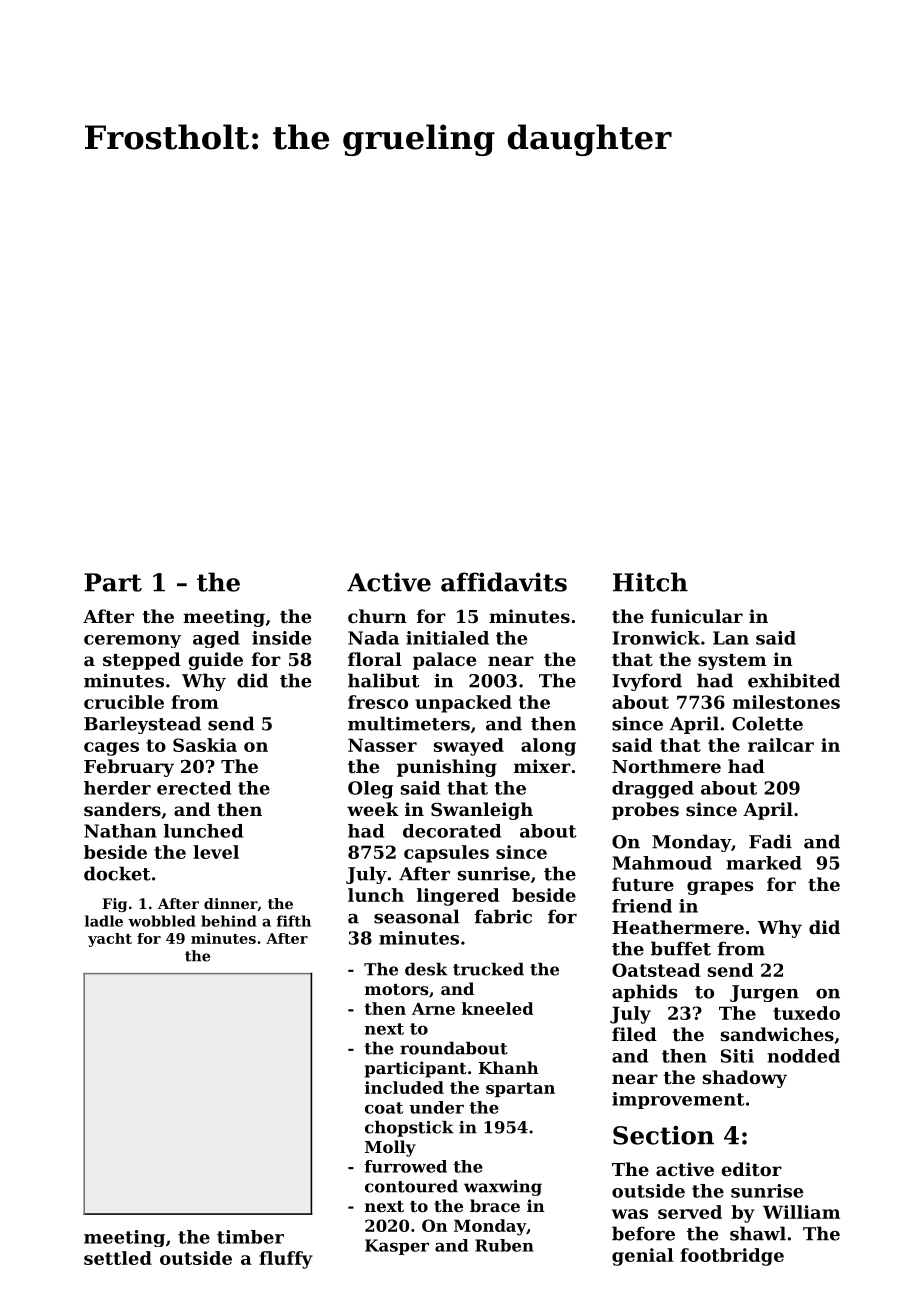 This image has width=924, height=1308. Describe the element at coordinates (504, 582) in the image. I see `affidavits` at that location.
